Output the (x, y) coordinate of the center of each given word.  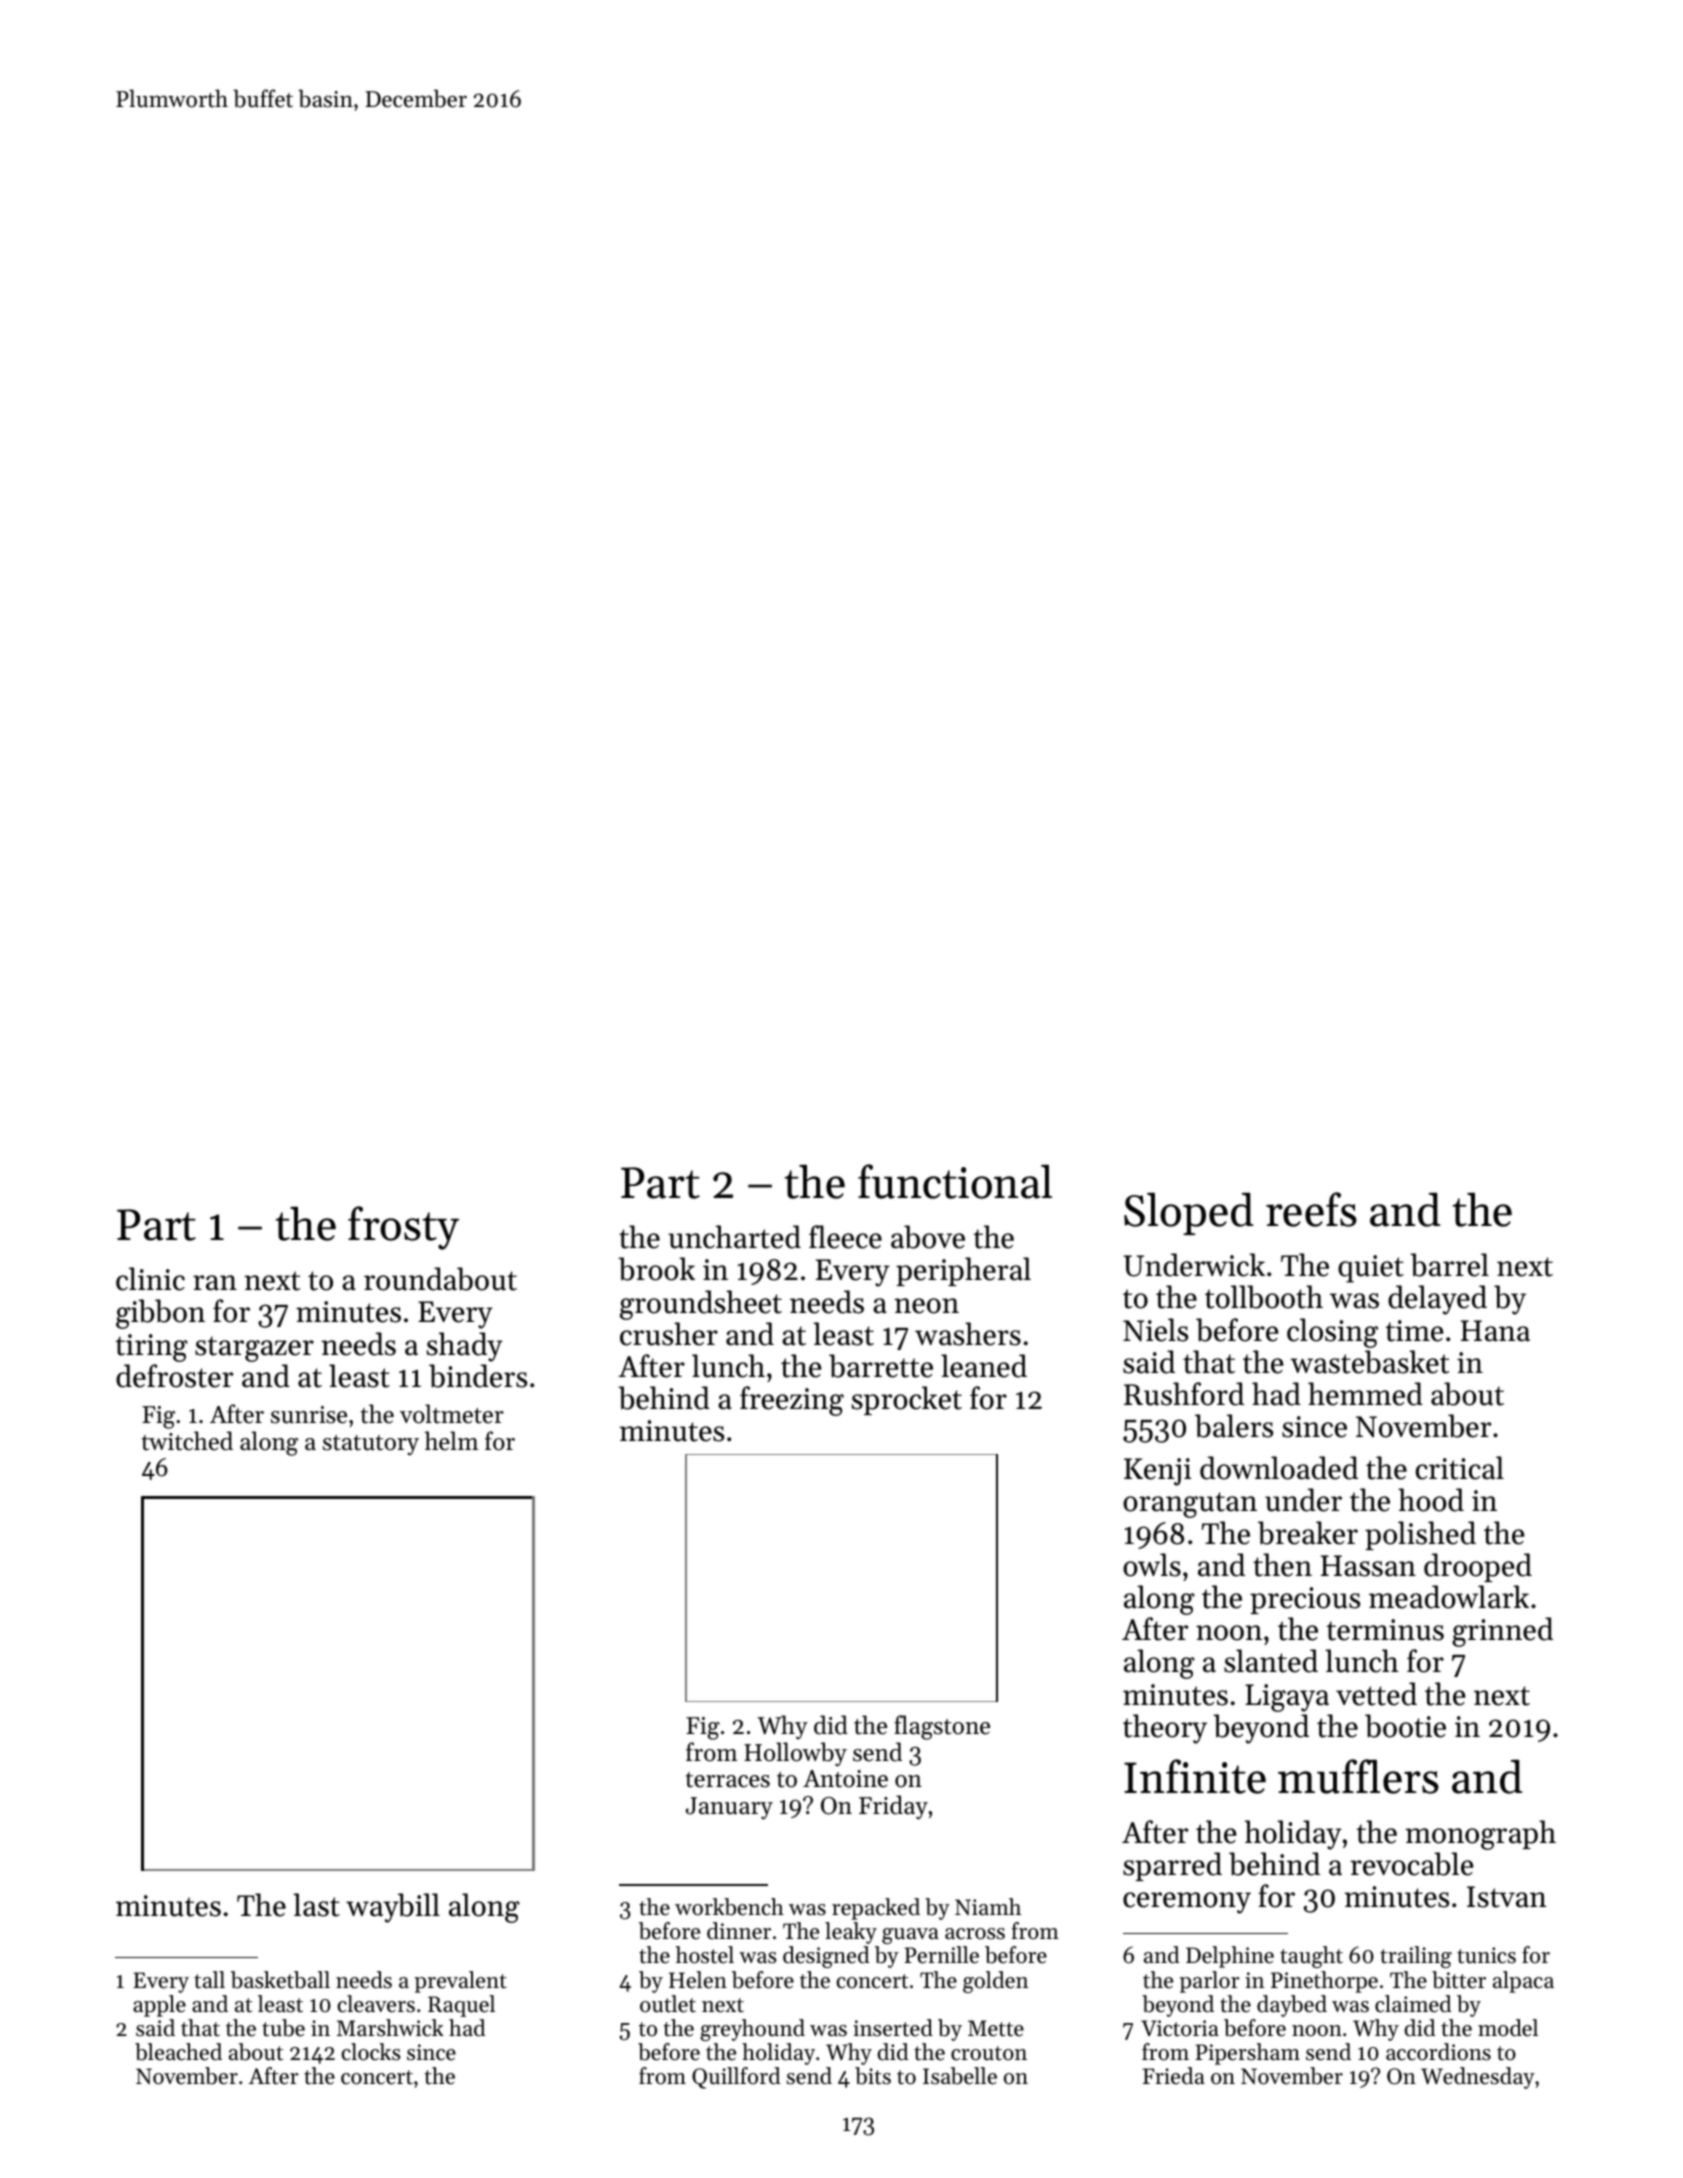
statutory (371, 1445)
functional (955, 1181)
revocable (1412, 1864)
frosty (403, 1228)
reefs (1311, 1209)
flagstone (942, 1727)
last (316, 1905)
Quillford (736, 2078)
